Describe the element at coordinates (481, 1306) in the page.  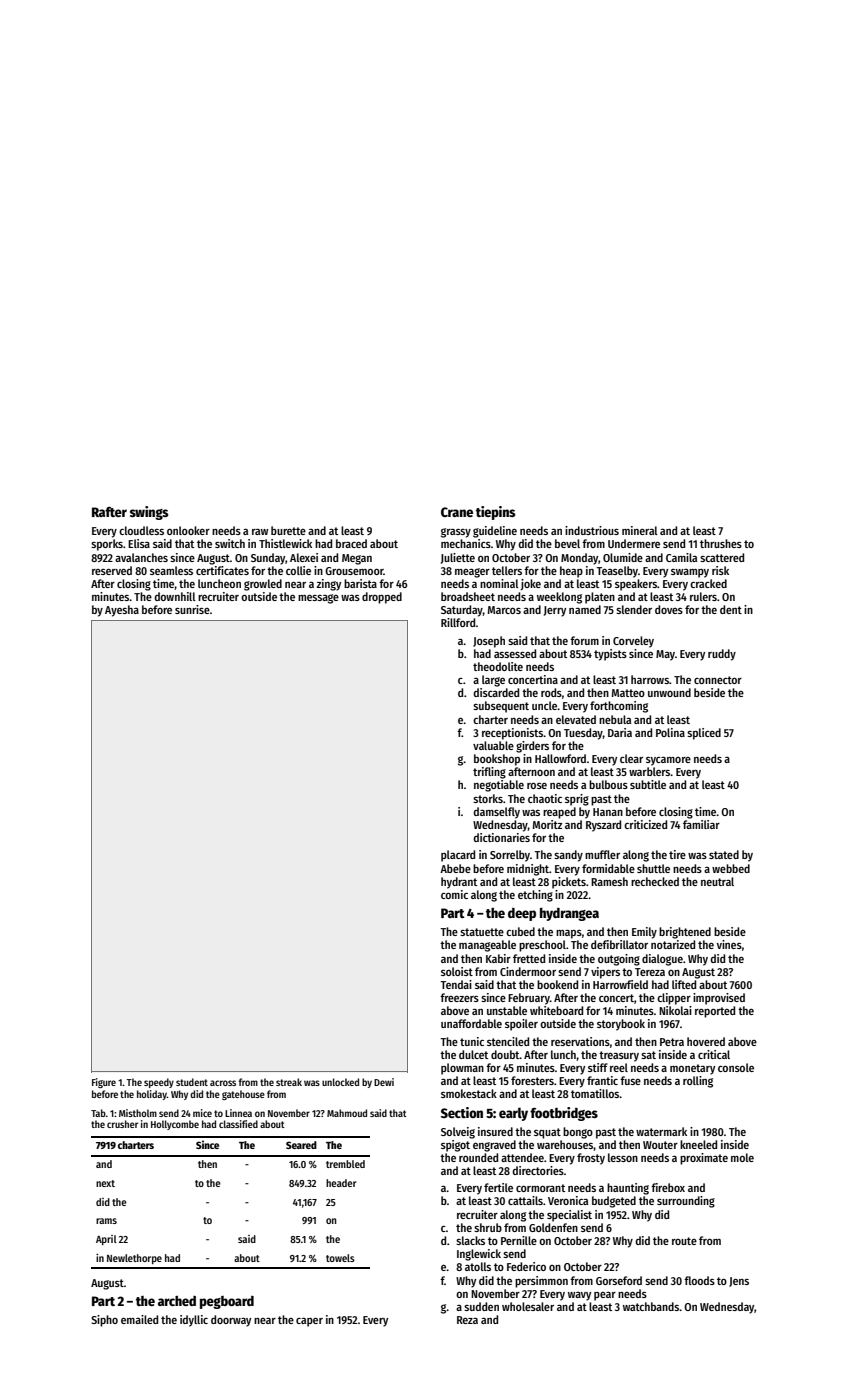
I see `sudden` at that location.
